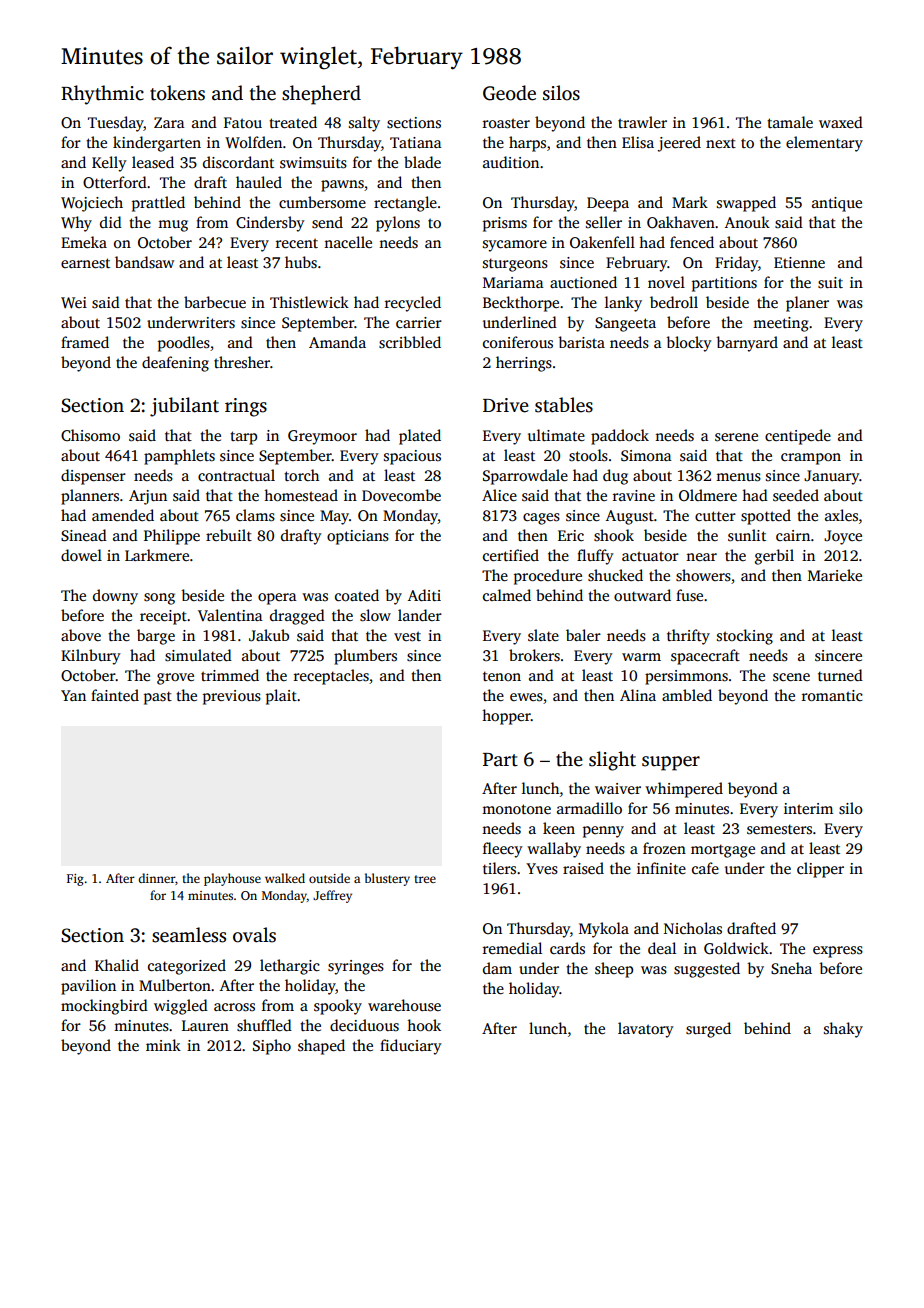  What do you see at coordinates (509, 93) in the image?
I see `Geode` at bounding box center [509, 93].
